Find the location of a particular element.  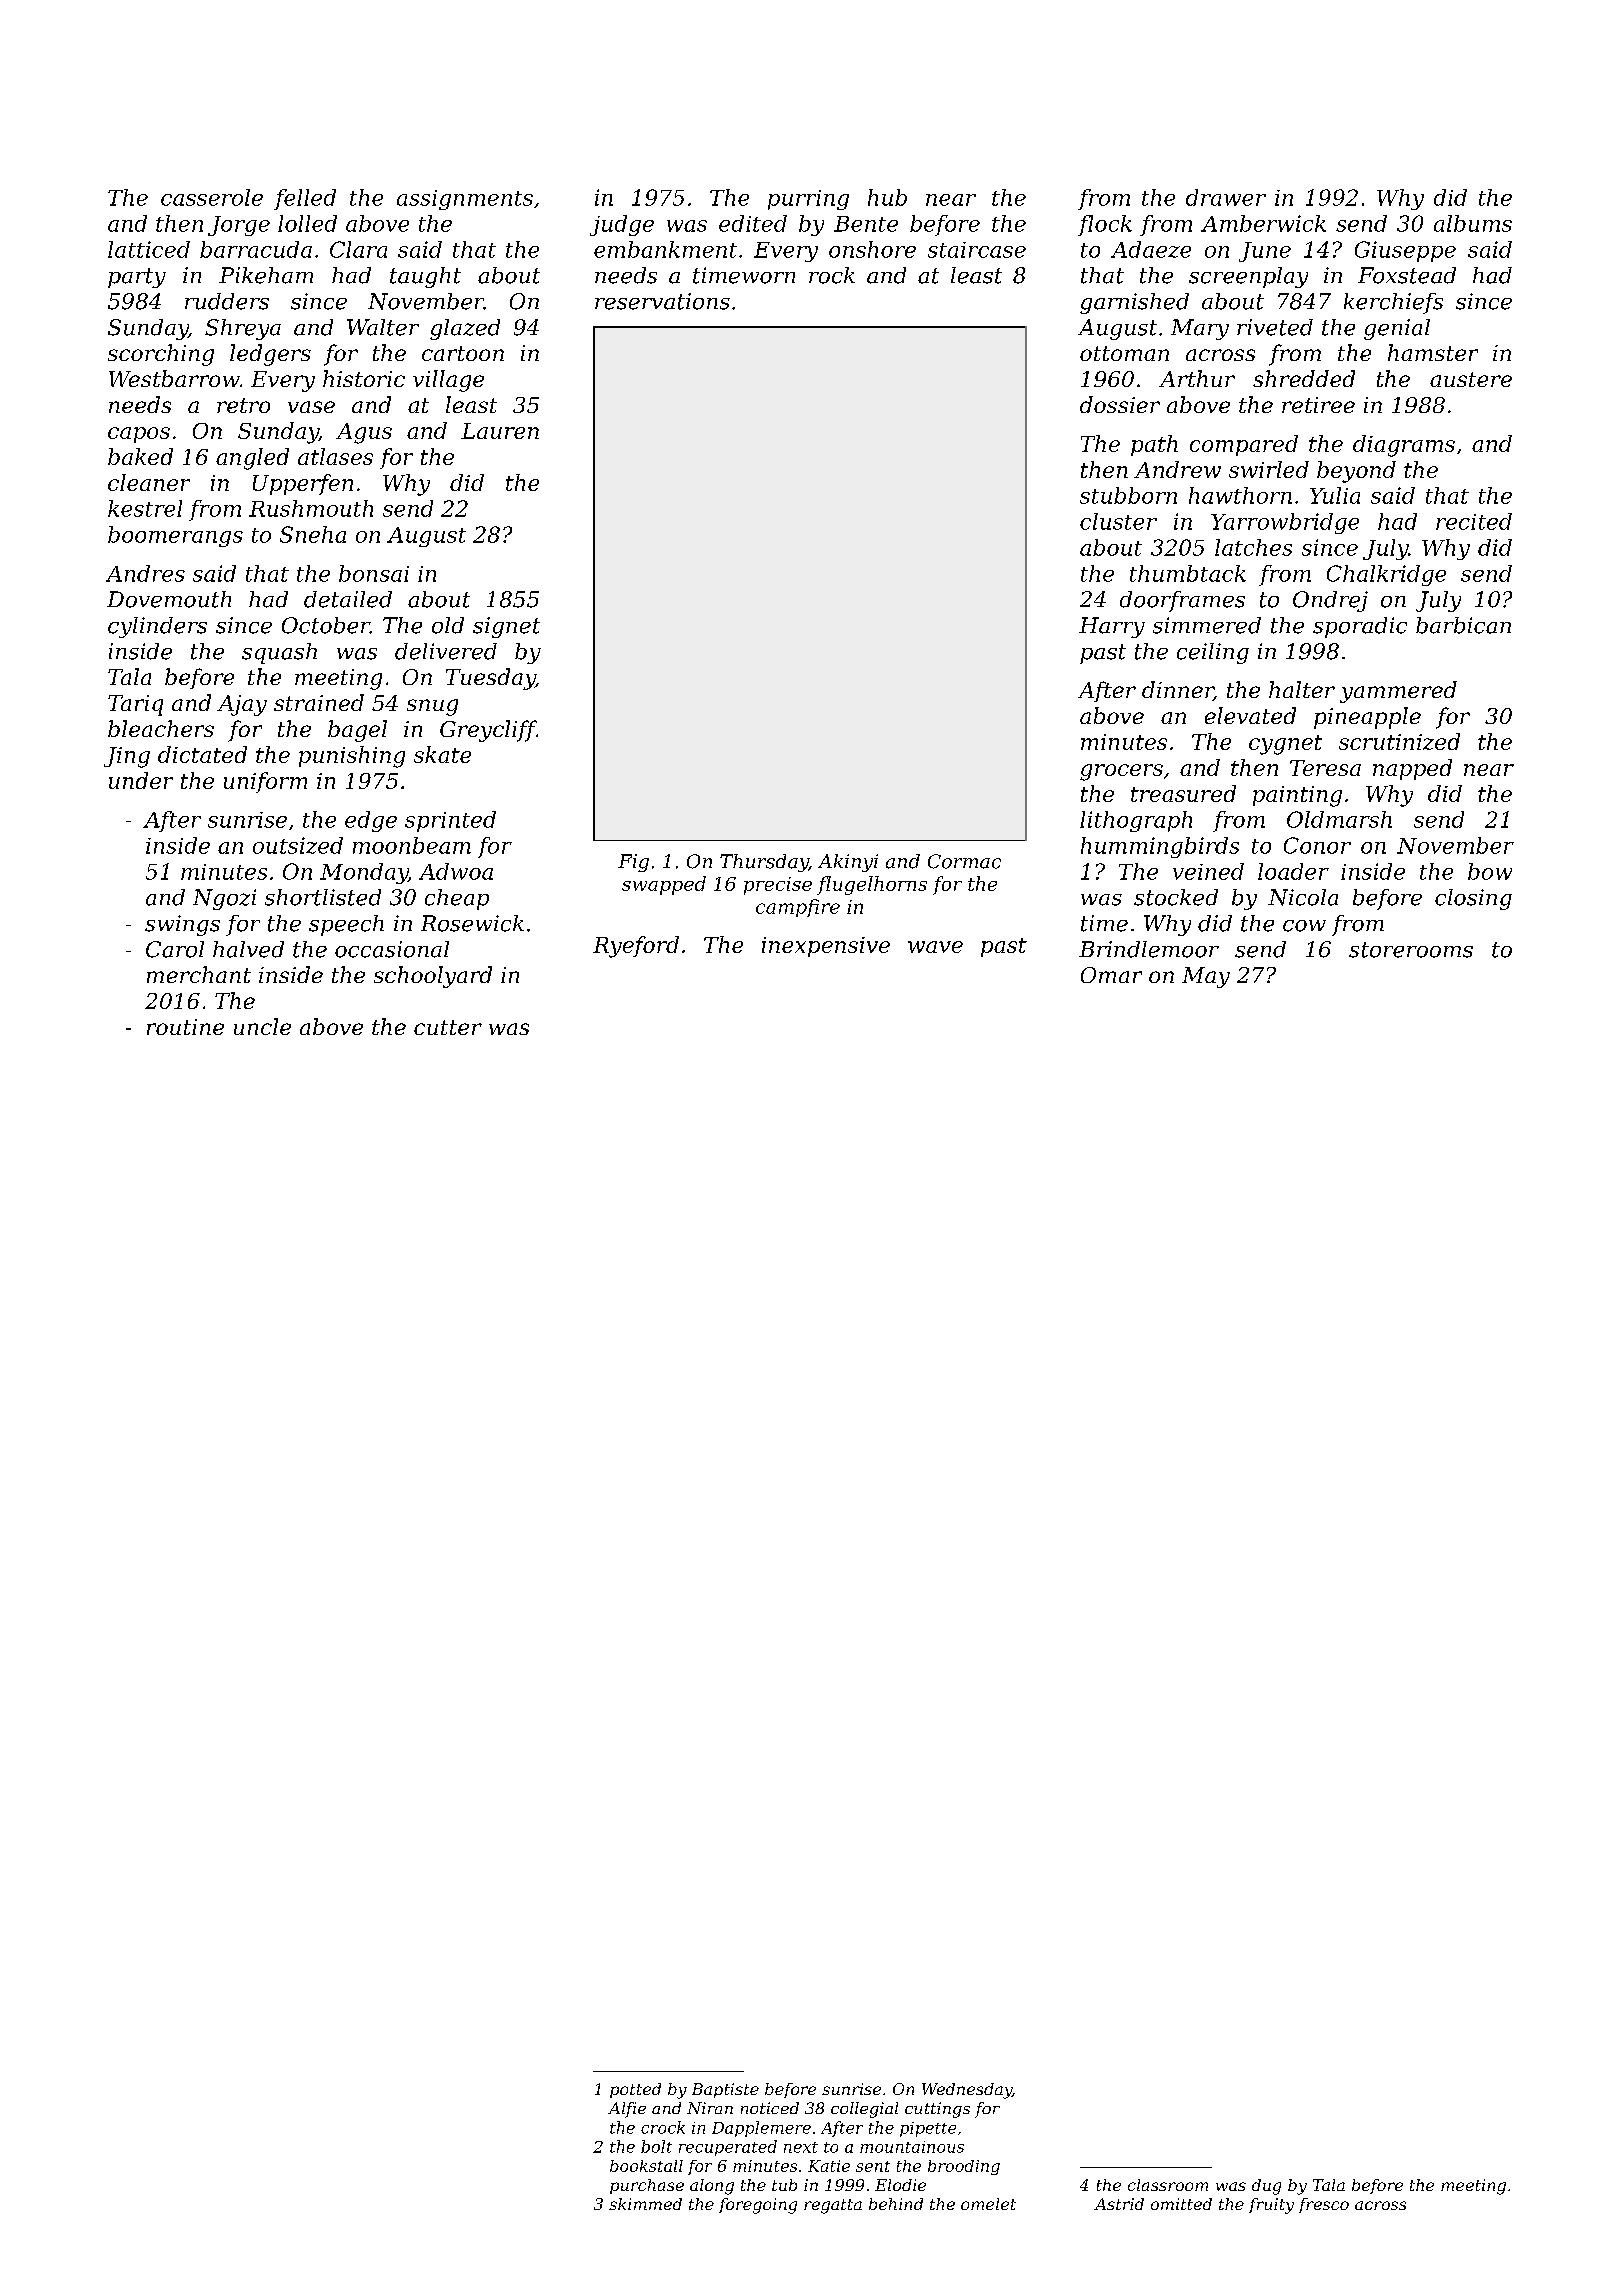

precise is located at coordinates (778, 886).
